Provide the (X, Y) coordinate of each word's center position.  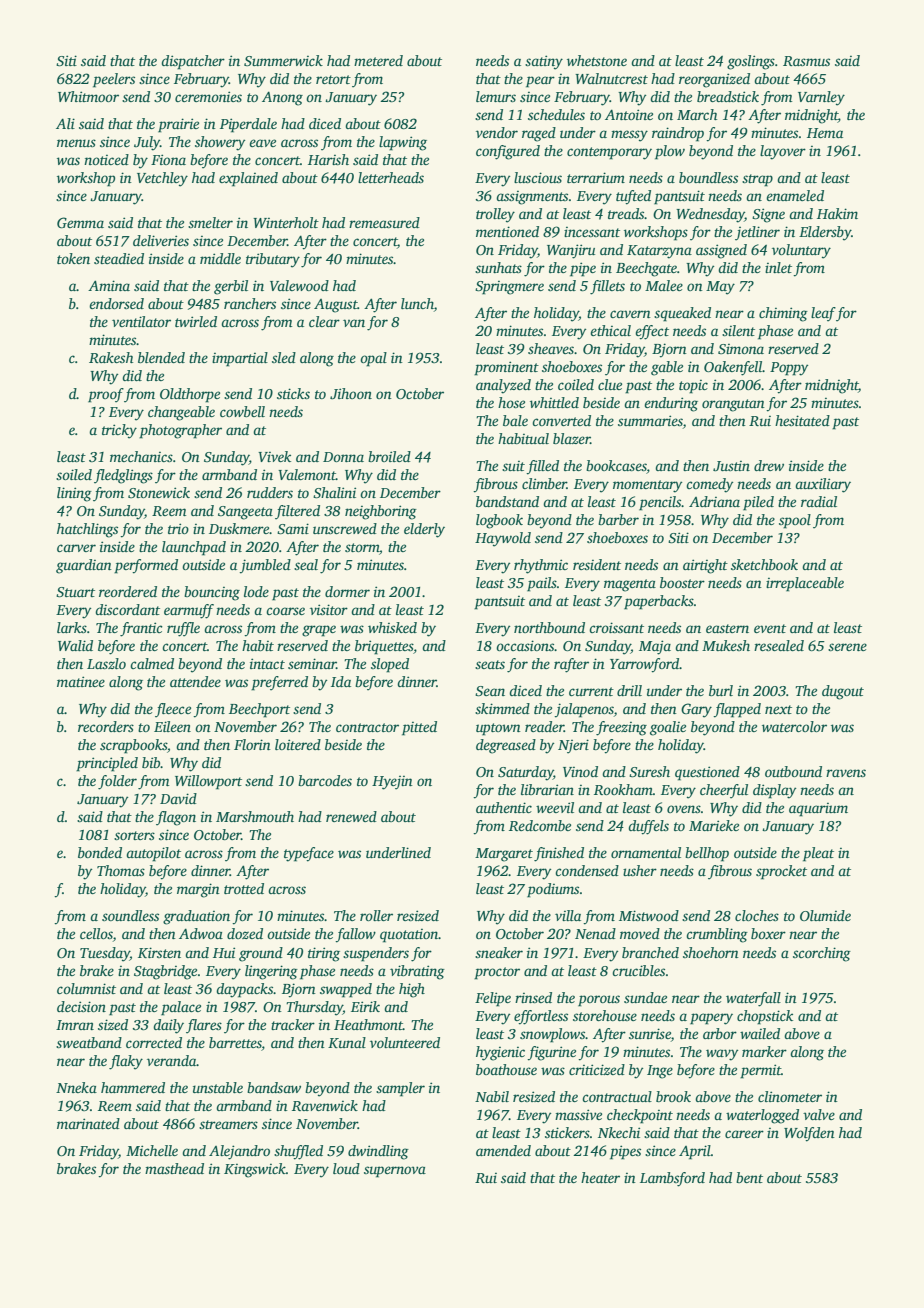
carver (76, 548)
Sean (490, 691)
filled (542, 467)
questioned (707, 773)
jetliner (757, 233)
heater (600, 1177)
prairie (178, 125)
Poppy (789, 369)
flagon (176, 818)
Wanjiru (571, 251)
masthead (174, 1168)
